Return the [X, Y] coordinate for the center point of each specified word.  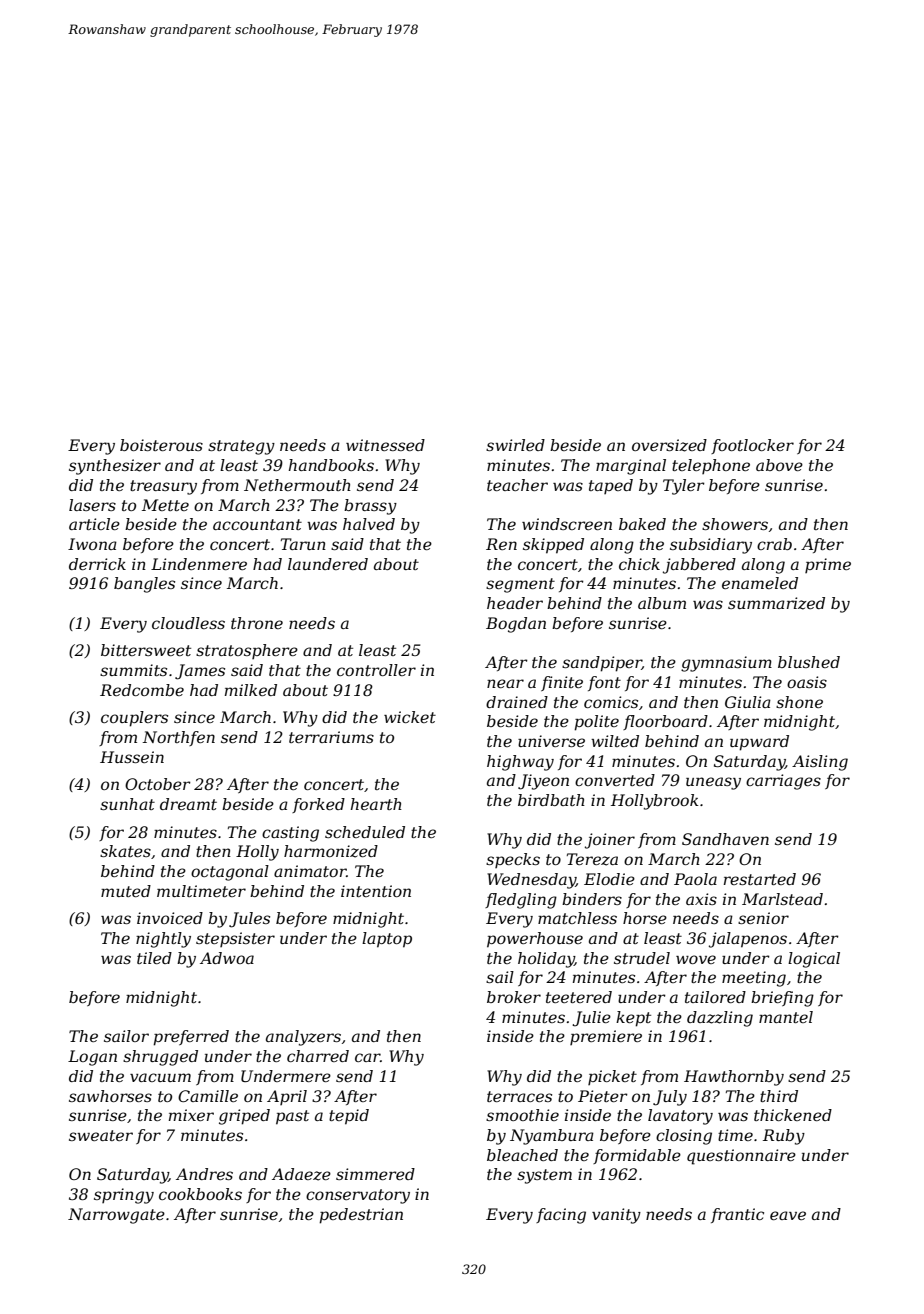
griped [244, 1117]
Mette [165, 505]
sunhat [127, 804]
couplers [134, 719]
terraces [519, 1096]
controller [376, 670]
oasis [807, 682]
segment [520, 585]
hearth [376, 804]
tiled [154, 958]
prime [828, 565]
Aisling [820, 763]
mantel [786, 1017]
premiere [606, 1037]
